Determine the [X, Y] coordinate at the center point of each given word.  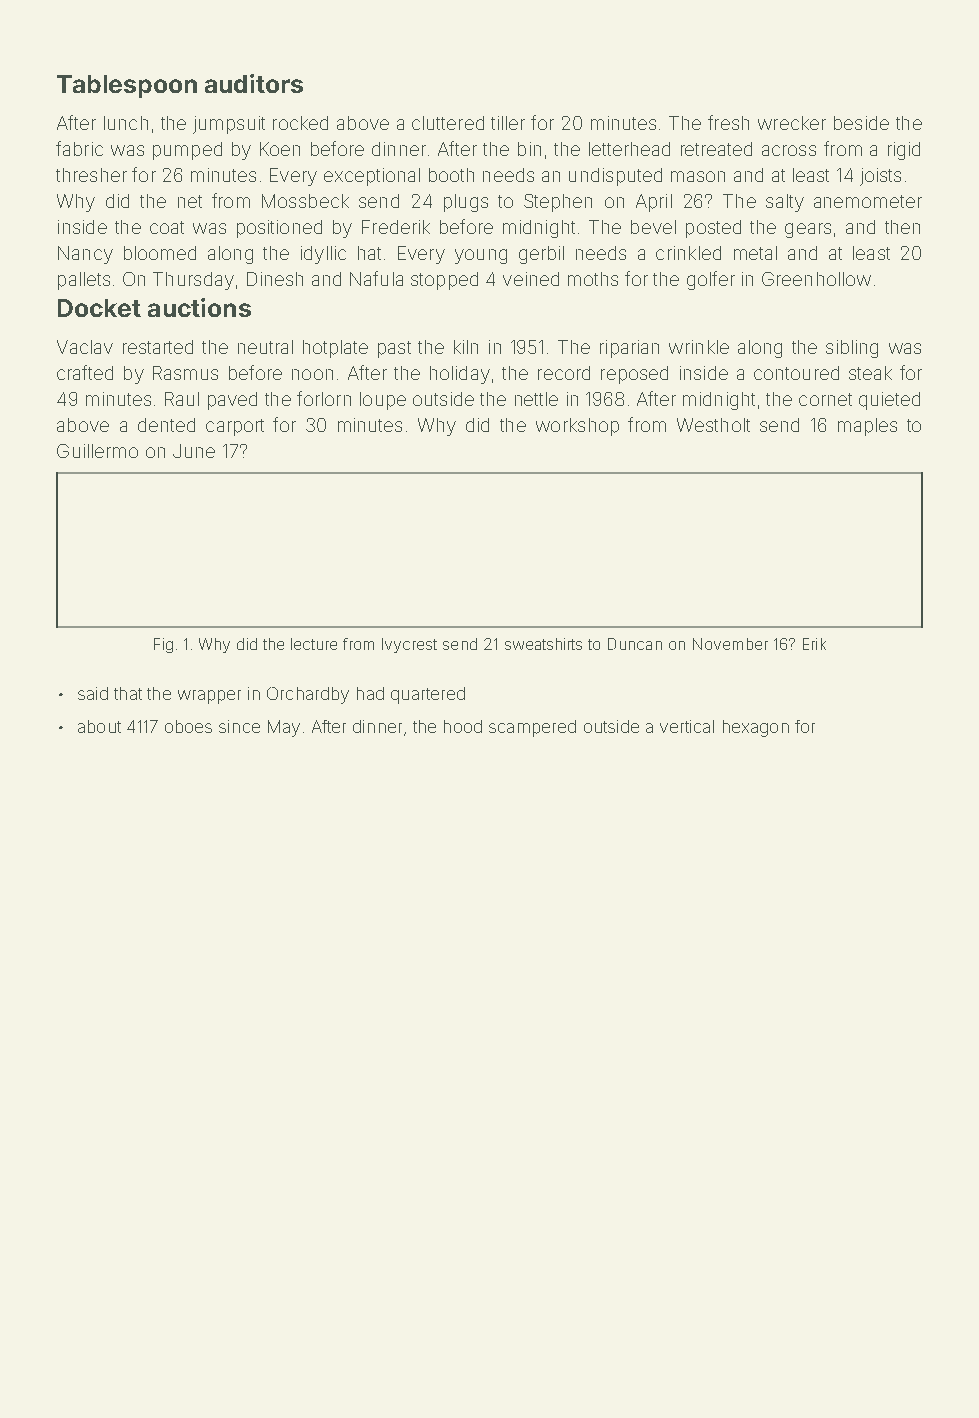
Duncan [635, 644]
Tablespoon [127, 86]
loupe [383, 401]
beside [861, 123]
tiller [508, 123]
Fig [163, 645]
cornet [825, 399]
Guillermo [97, 451]
